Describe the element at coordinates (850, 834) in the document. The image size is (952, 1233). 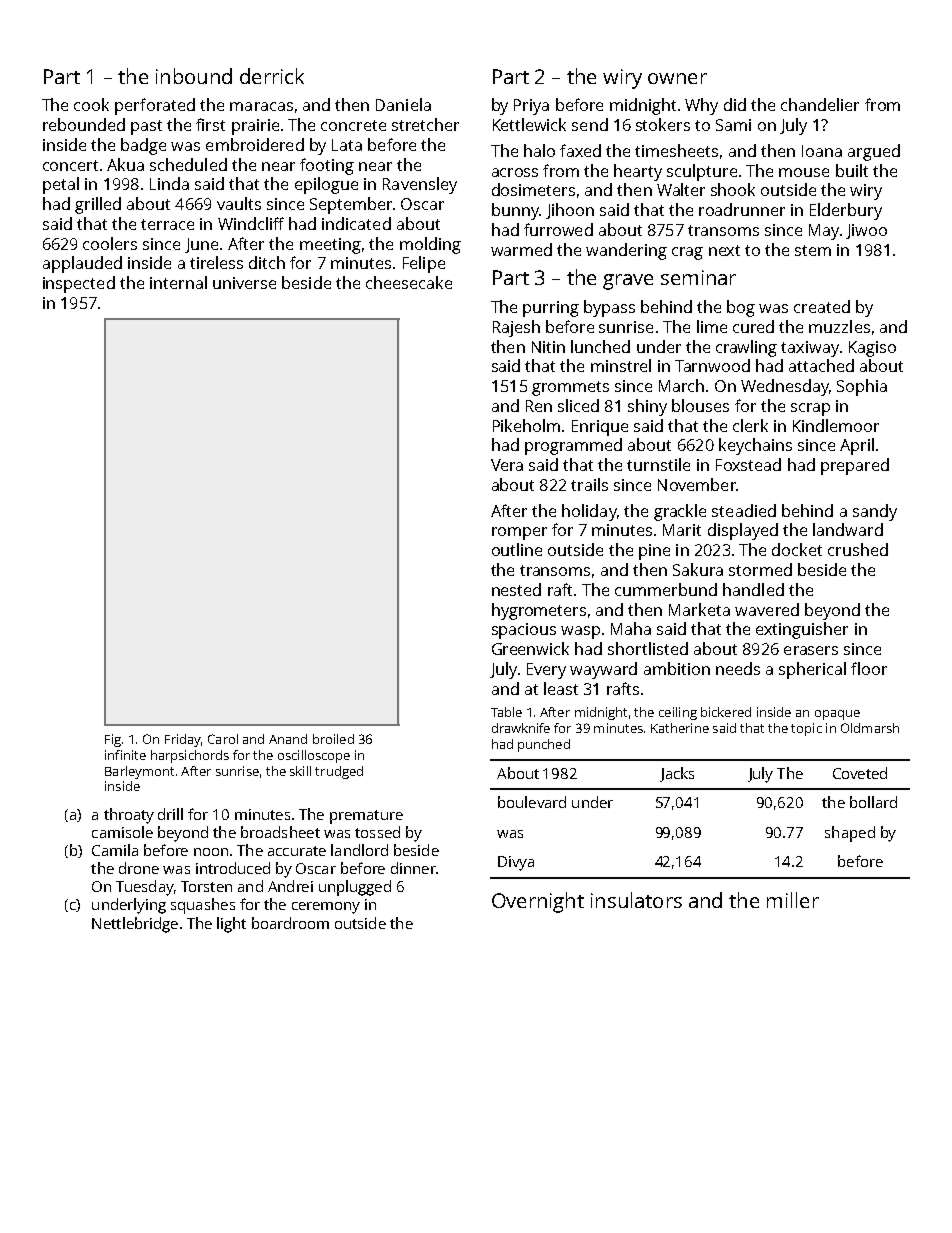
I see `shaped` at that location.
